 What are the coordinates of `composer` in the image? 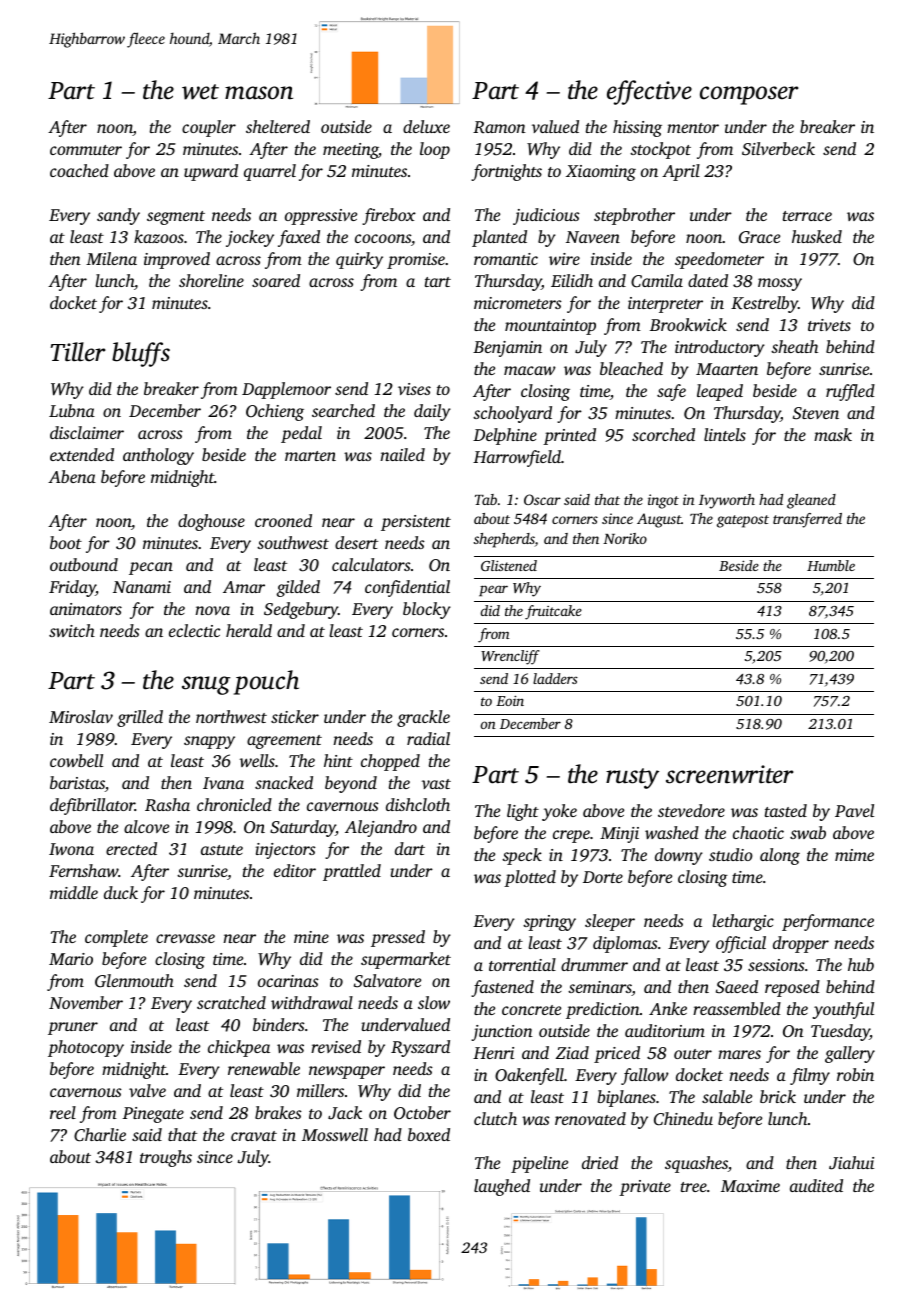 It's located at (749, 95).
